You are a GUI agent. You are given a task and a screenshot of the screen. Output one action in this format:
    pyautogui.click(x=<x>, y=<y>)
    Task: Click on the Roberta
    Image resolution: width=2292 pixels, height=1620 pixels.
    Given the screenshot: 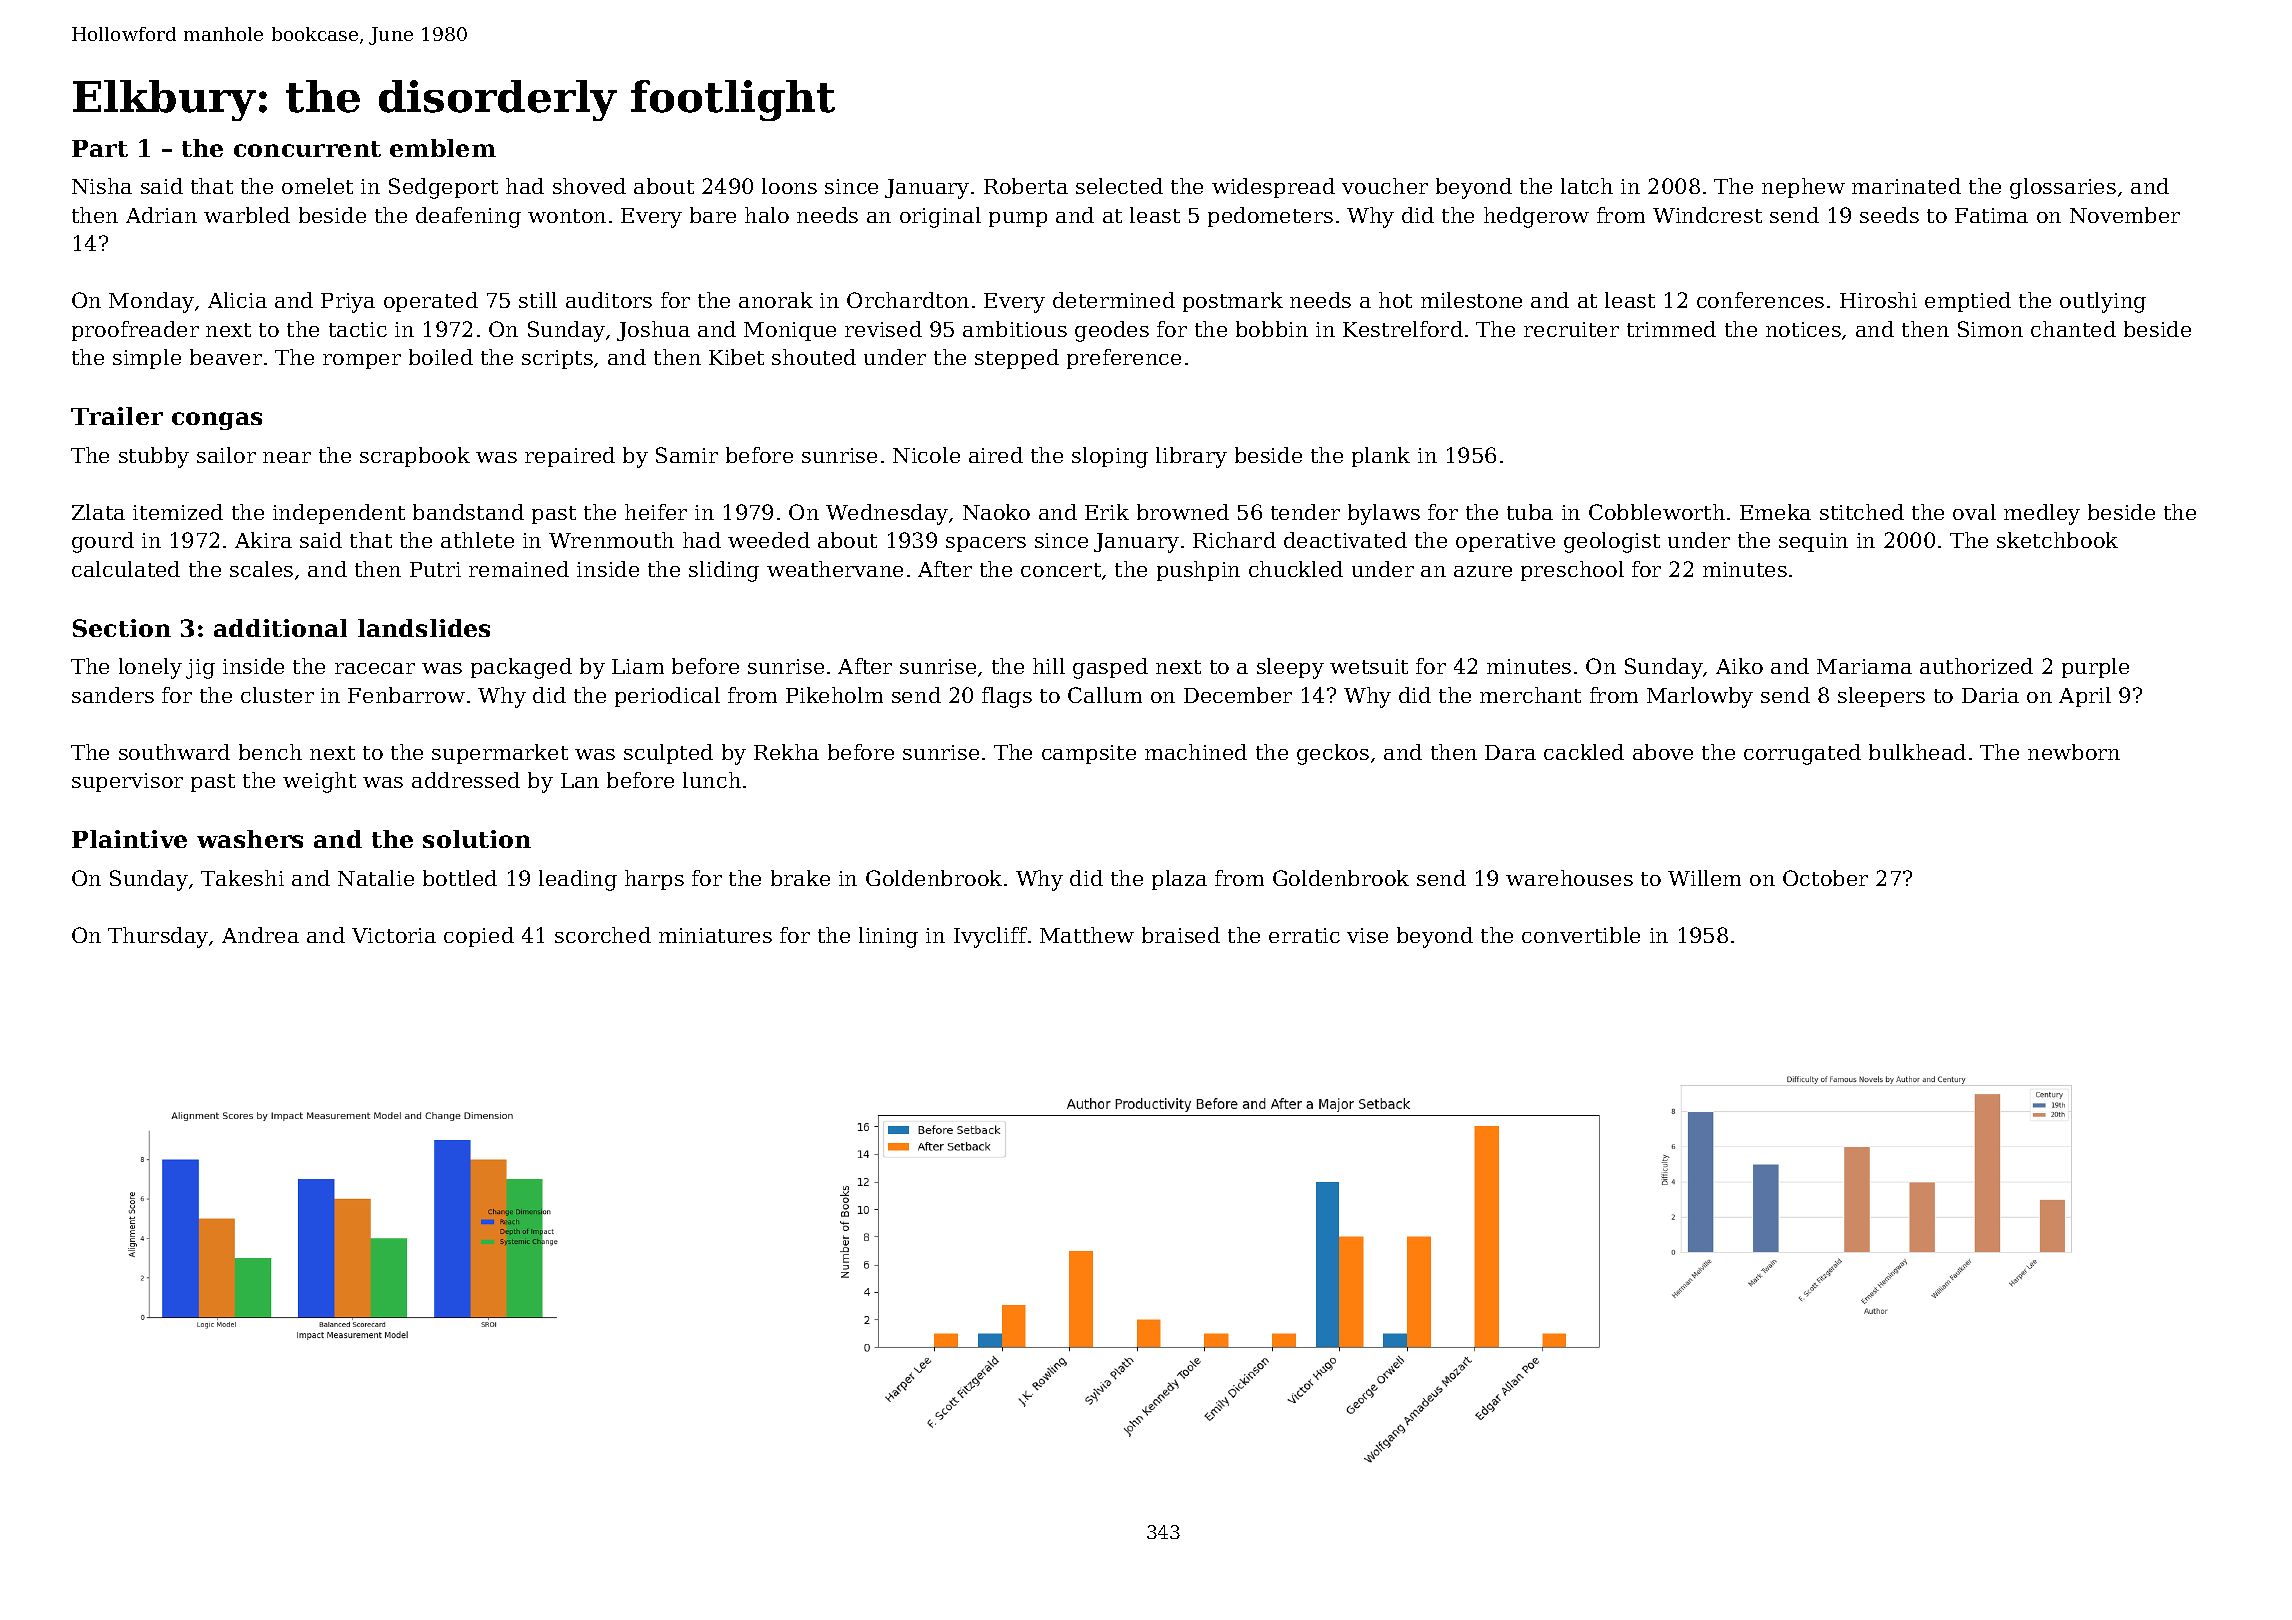 What is the action you would take?
    pyautogui.click(x=1026, y=186)
